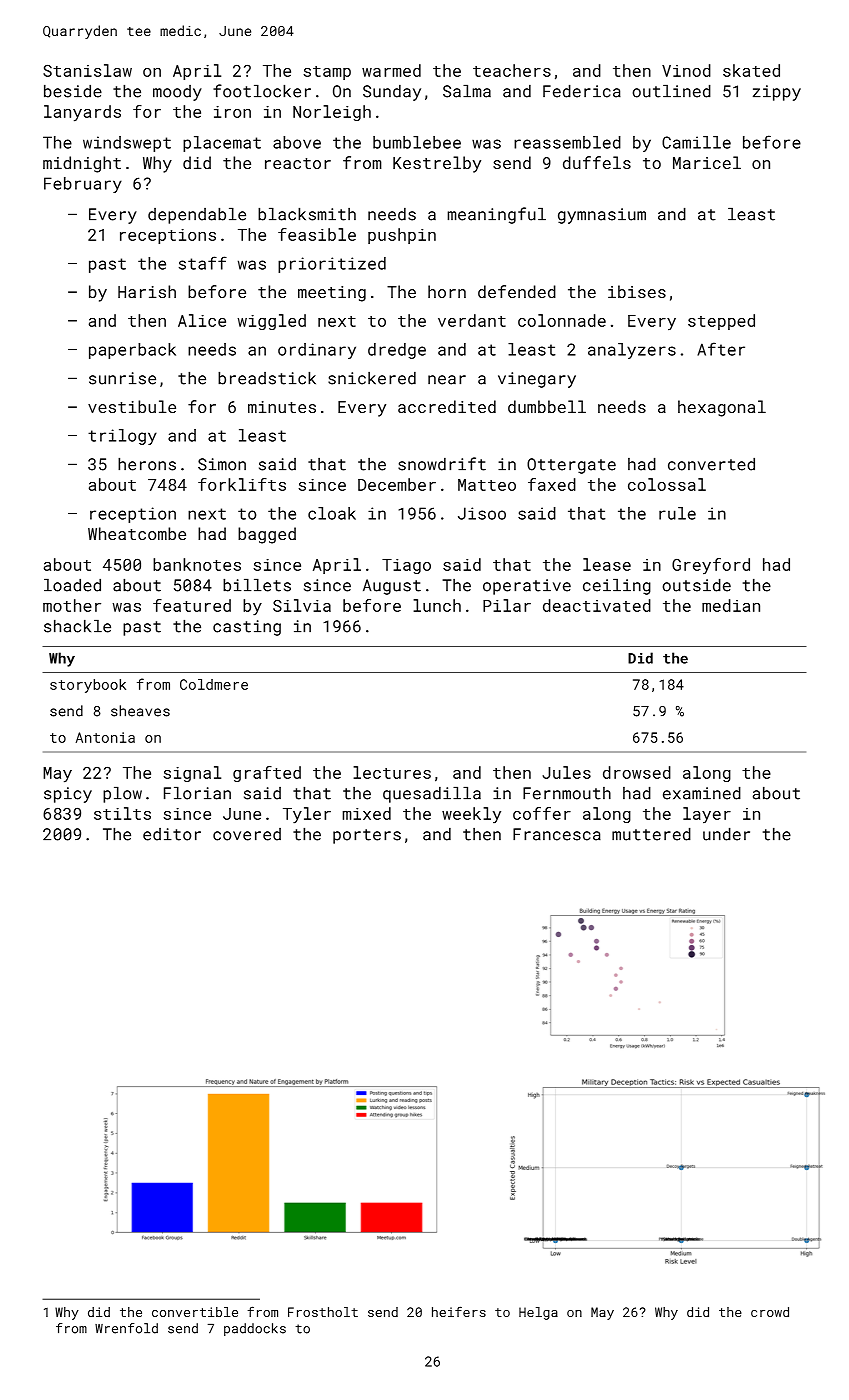 This page has height=1400, width=849. I want to click on spicy, so click(68, 795).
